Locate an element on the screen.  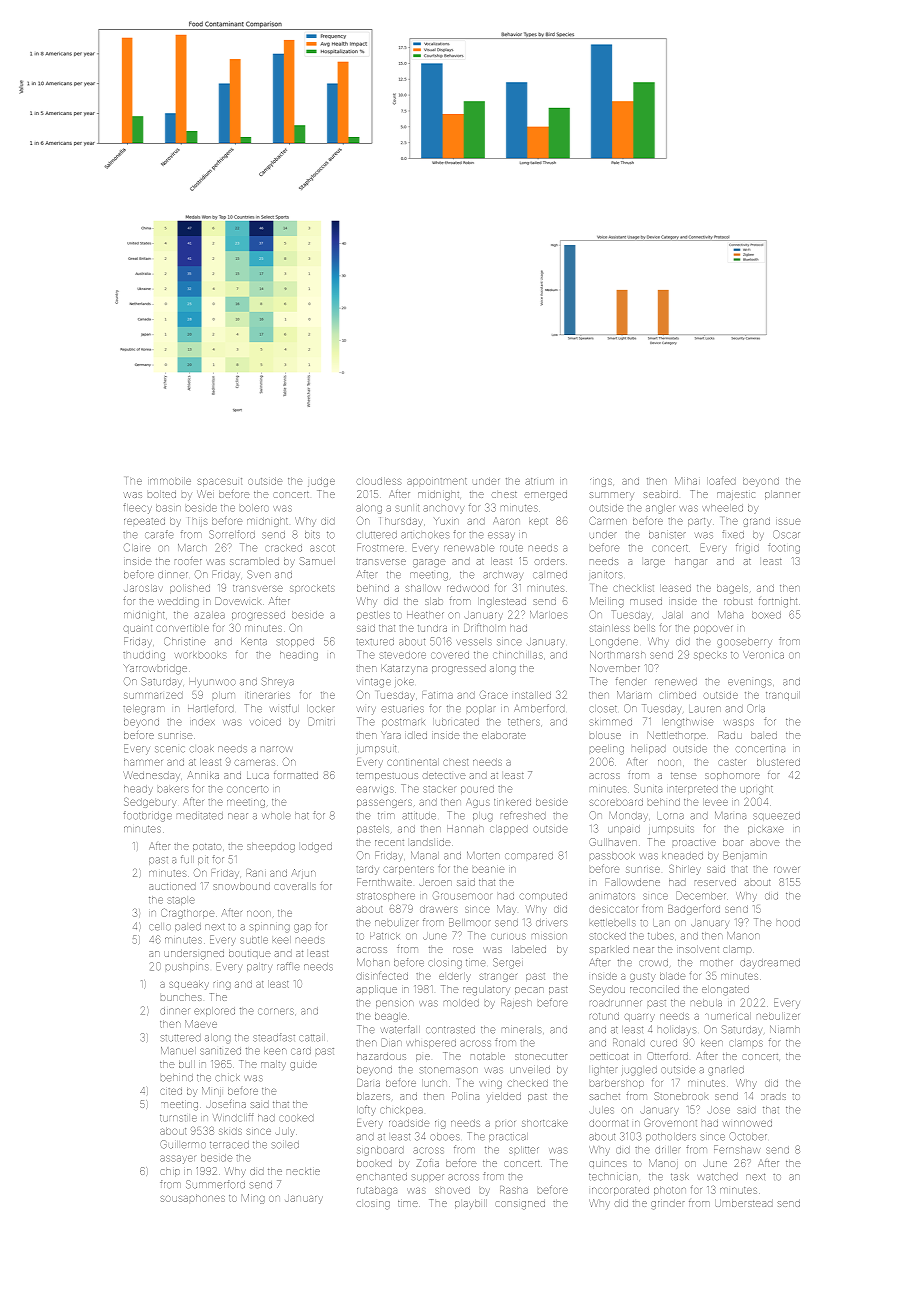
nebula is located at coordinates (706, 1003).
